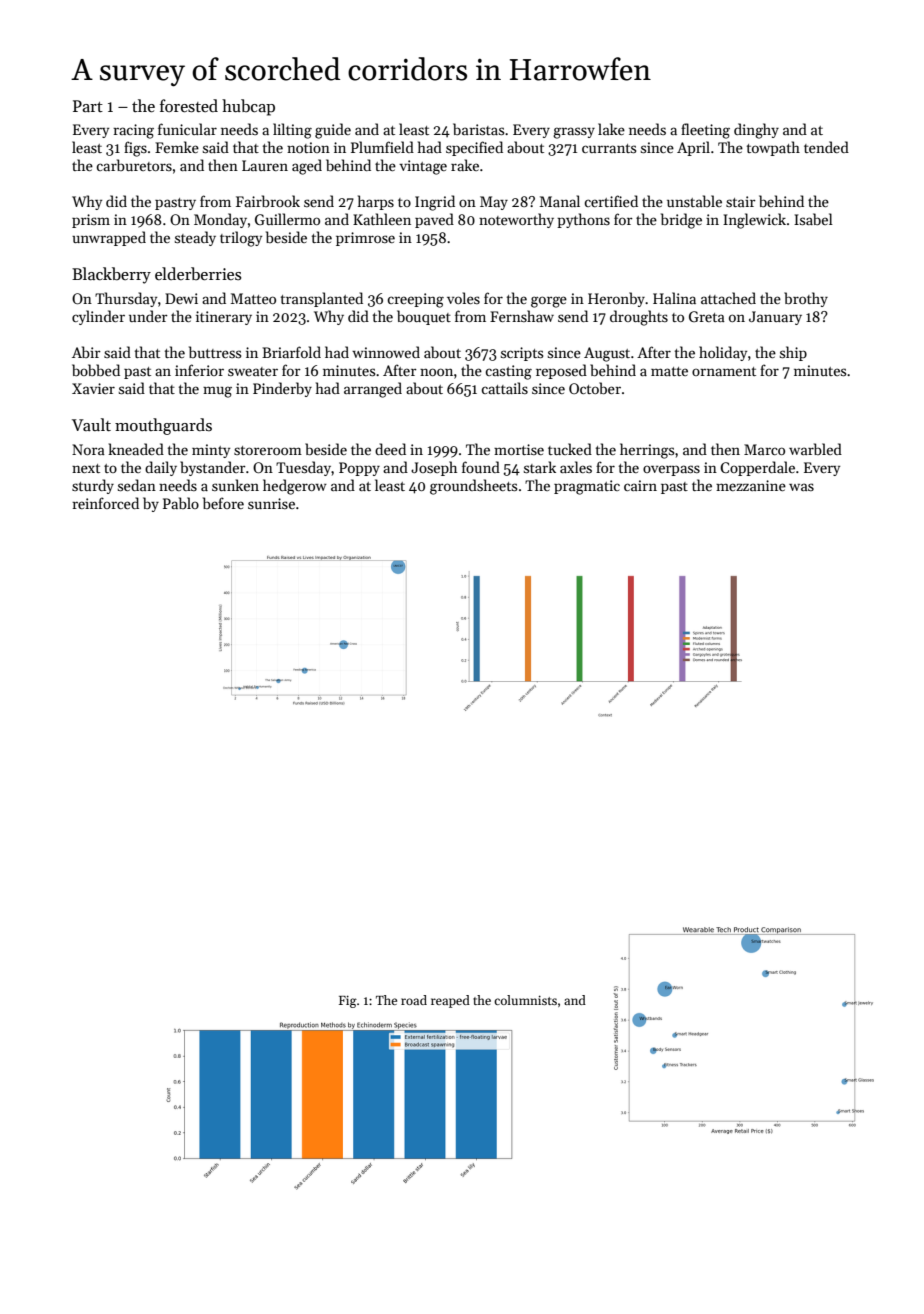 Image resolution: width=924 pixels, height=1314 pixels. Describe the element at coordinates (640, 485) in the screenshot. I see `cairn` at that location.
